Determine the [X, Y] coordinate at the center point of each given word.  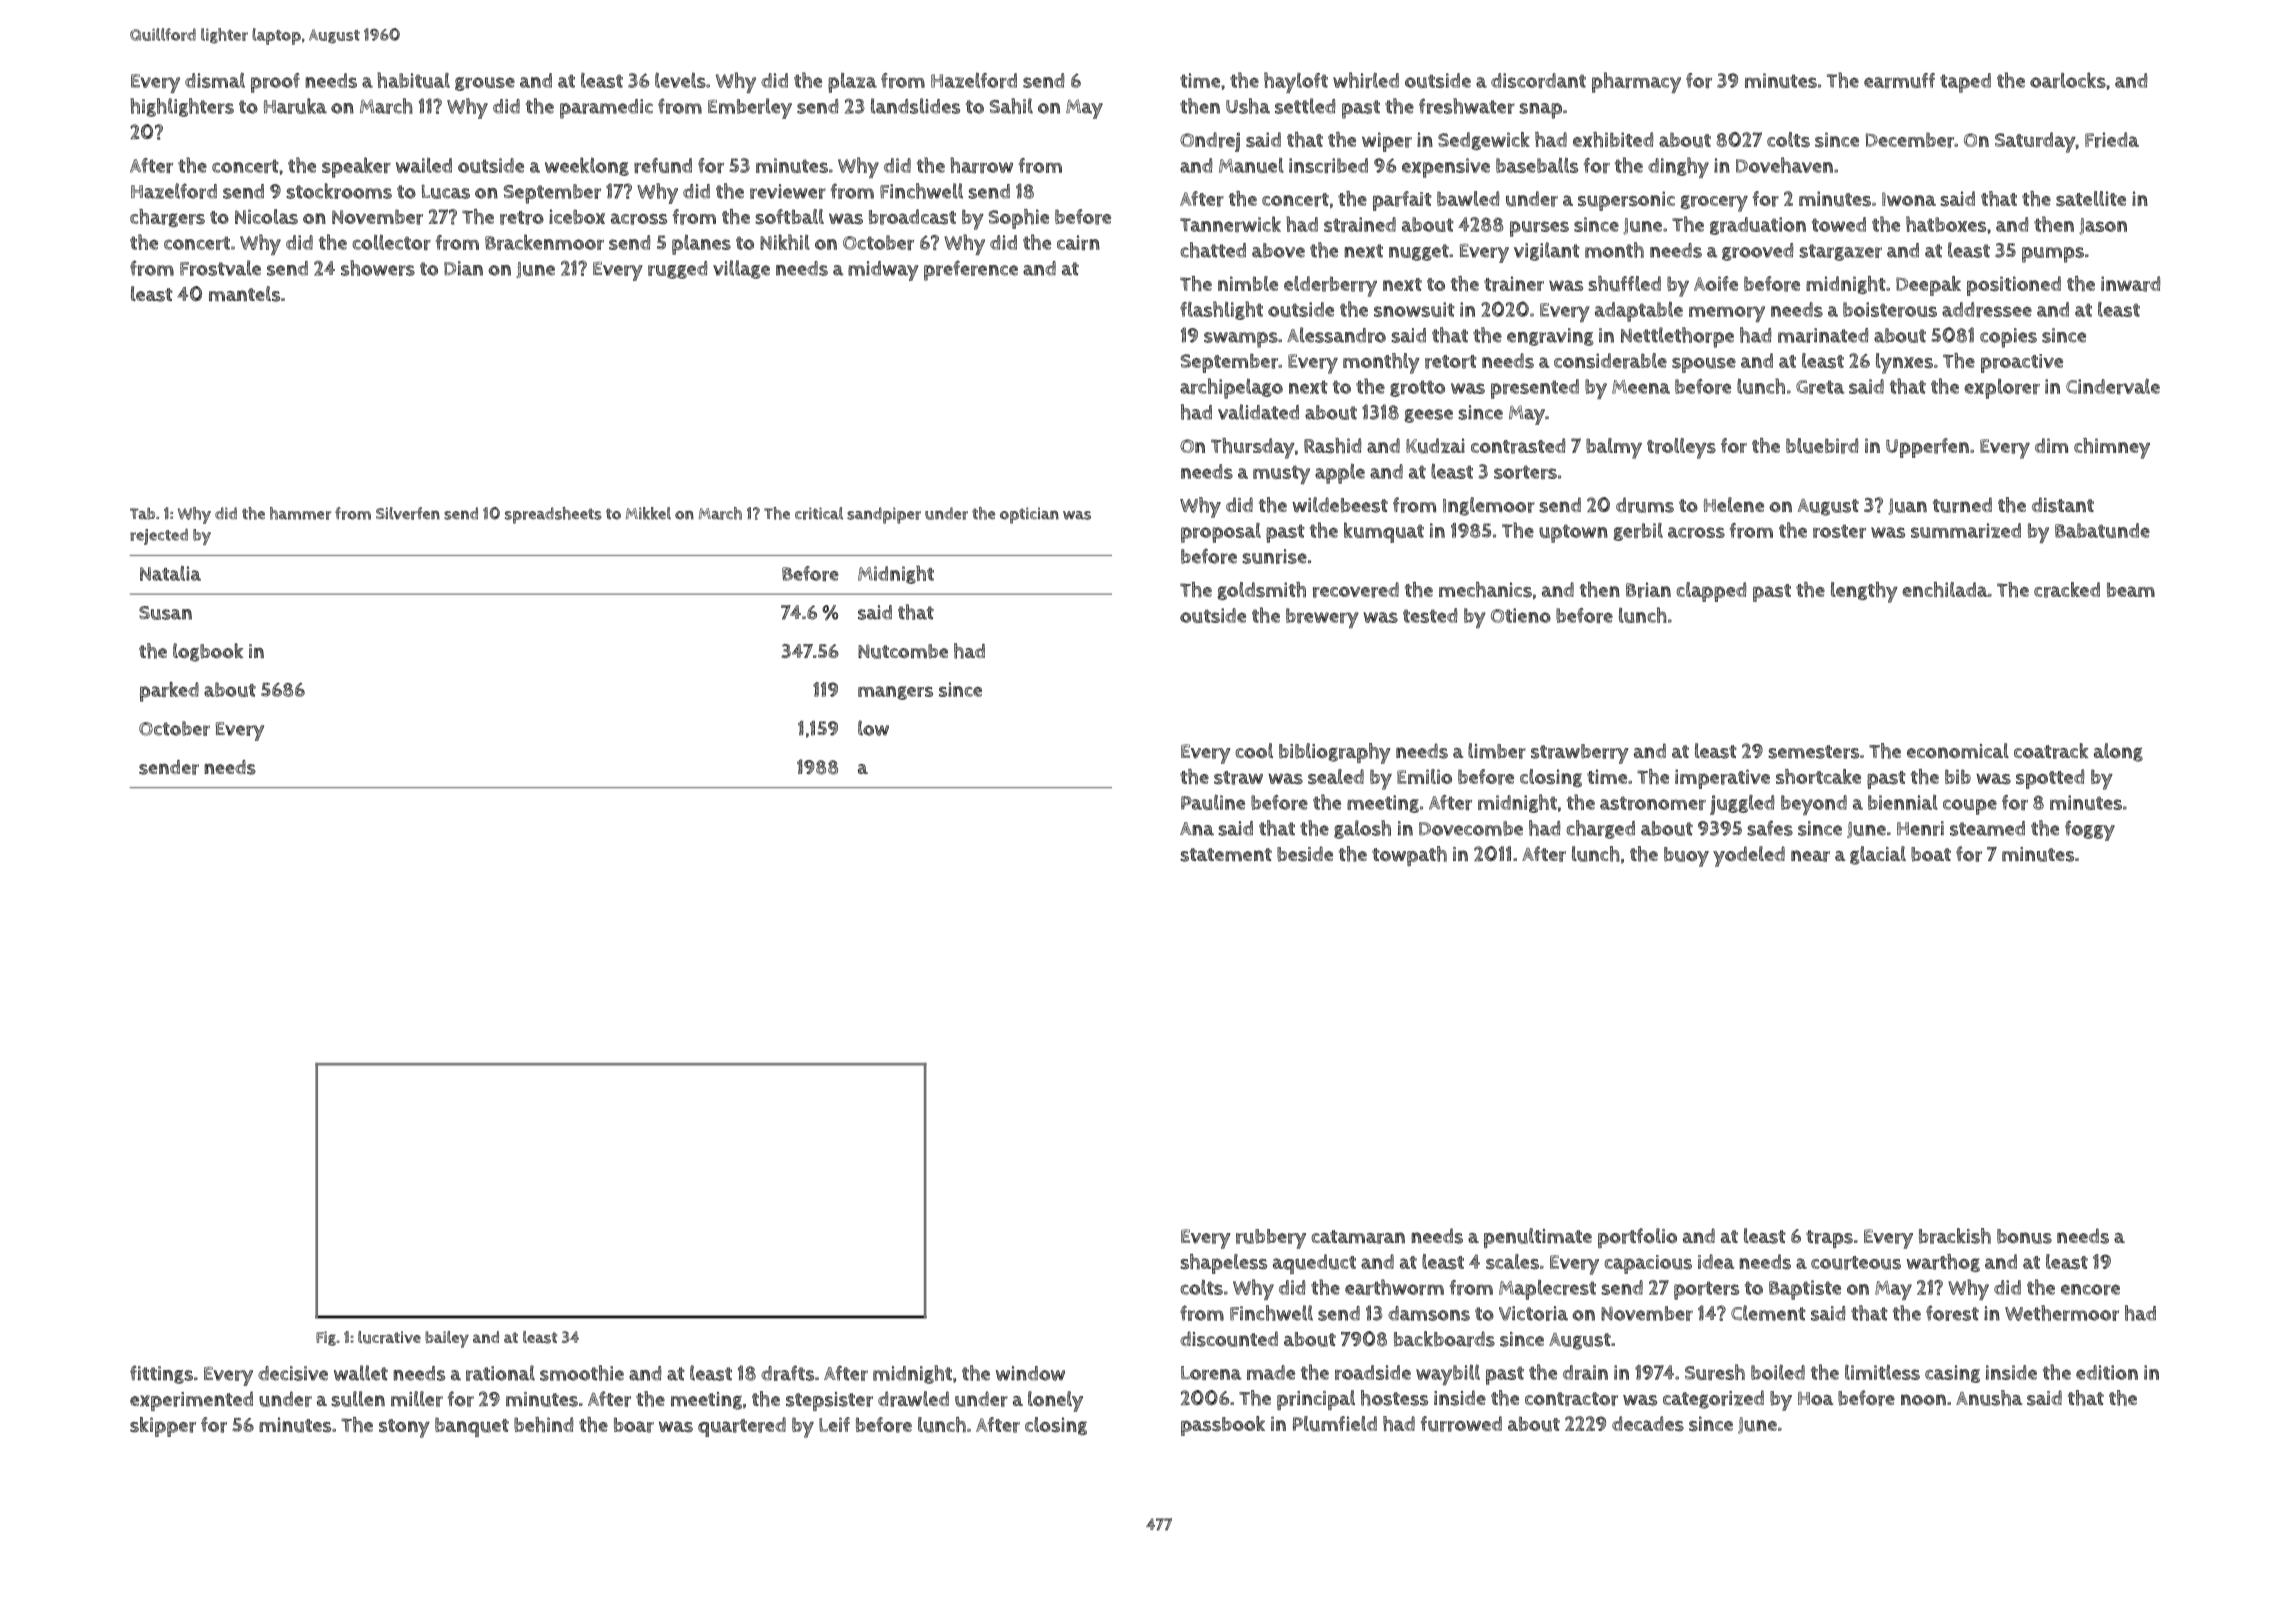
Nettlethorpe [1677, 337]
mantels [244, 294]
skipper [163, 1427]
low [873, 728]
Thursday [1253, 448]
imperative [1722, 779]
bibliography [1335, 753]
